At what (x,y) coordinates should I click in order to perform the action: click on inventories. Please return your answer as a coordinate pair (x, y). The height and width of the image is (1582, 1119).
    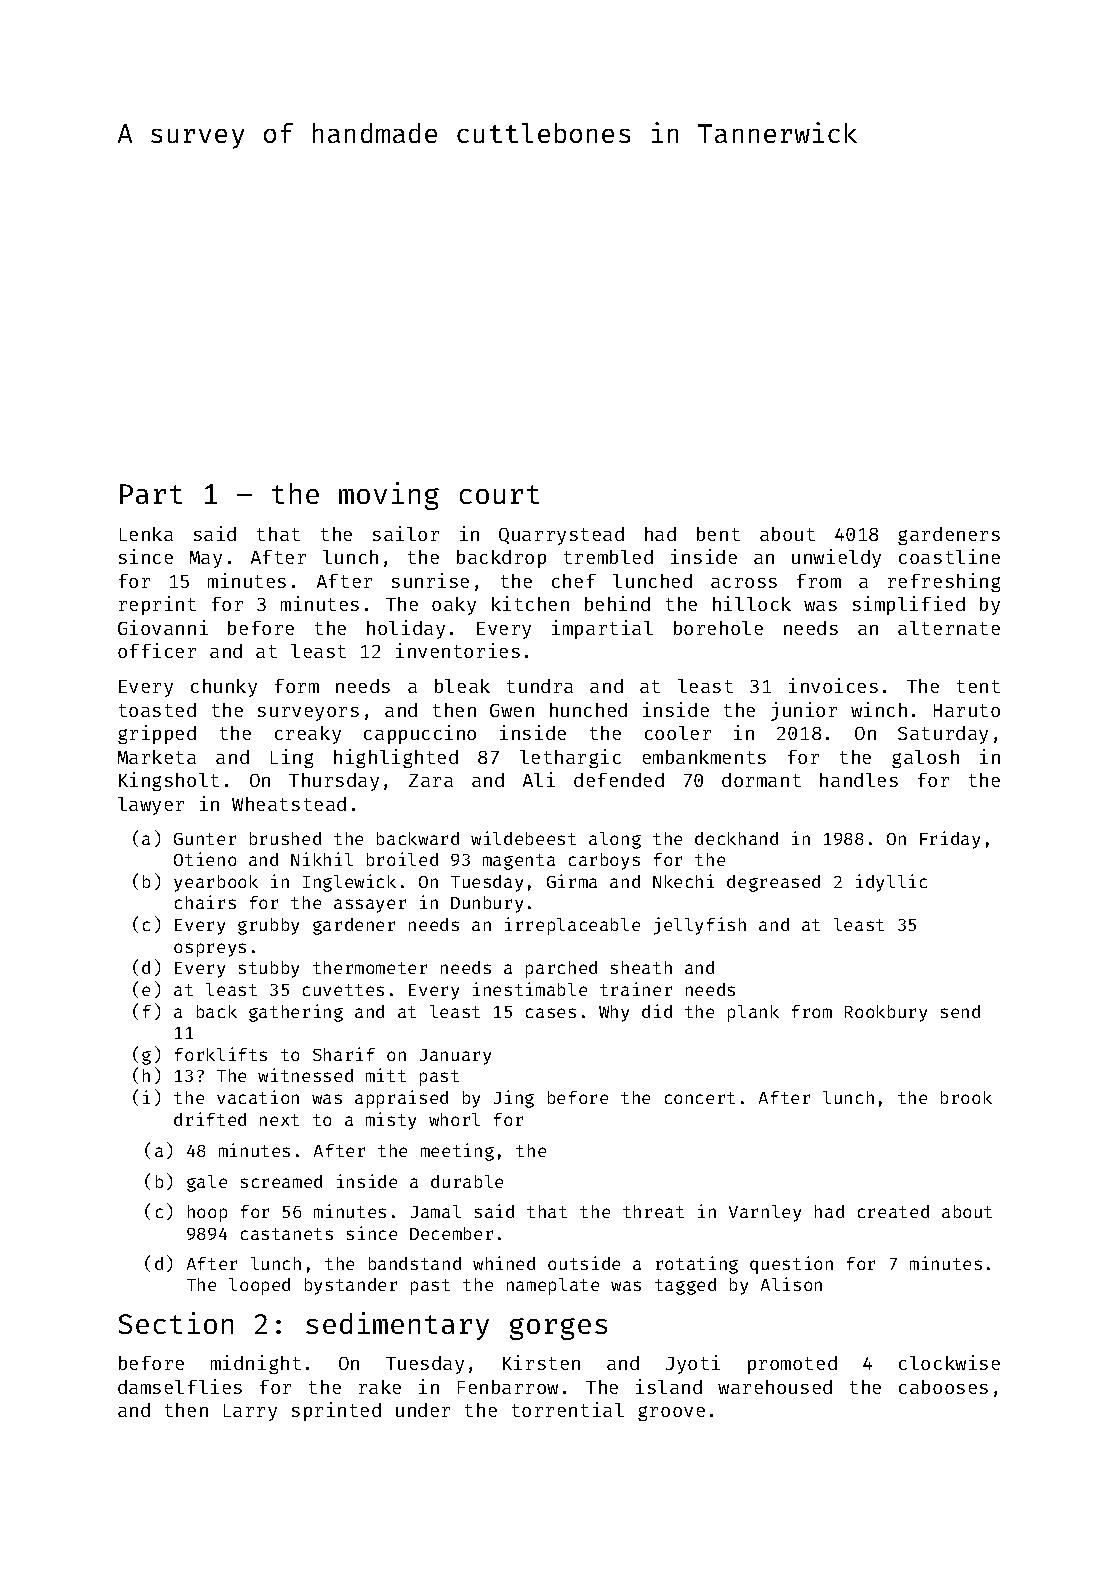
    Looking at the image, I should click on (458, 650).
